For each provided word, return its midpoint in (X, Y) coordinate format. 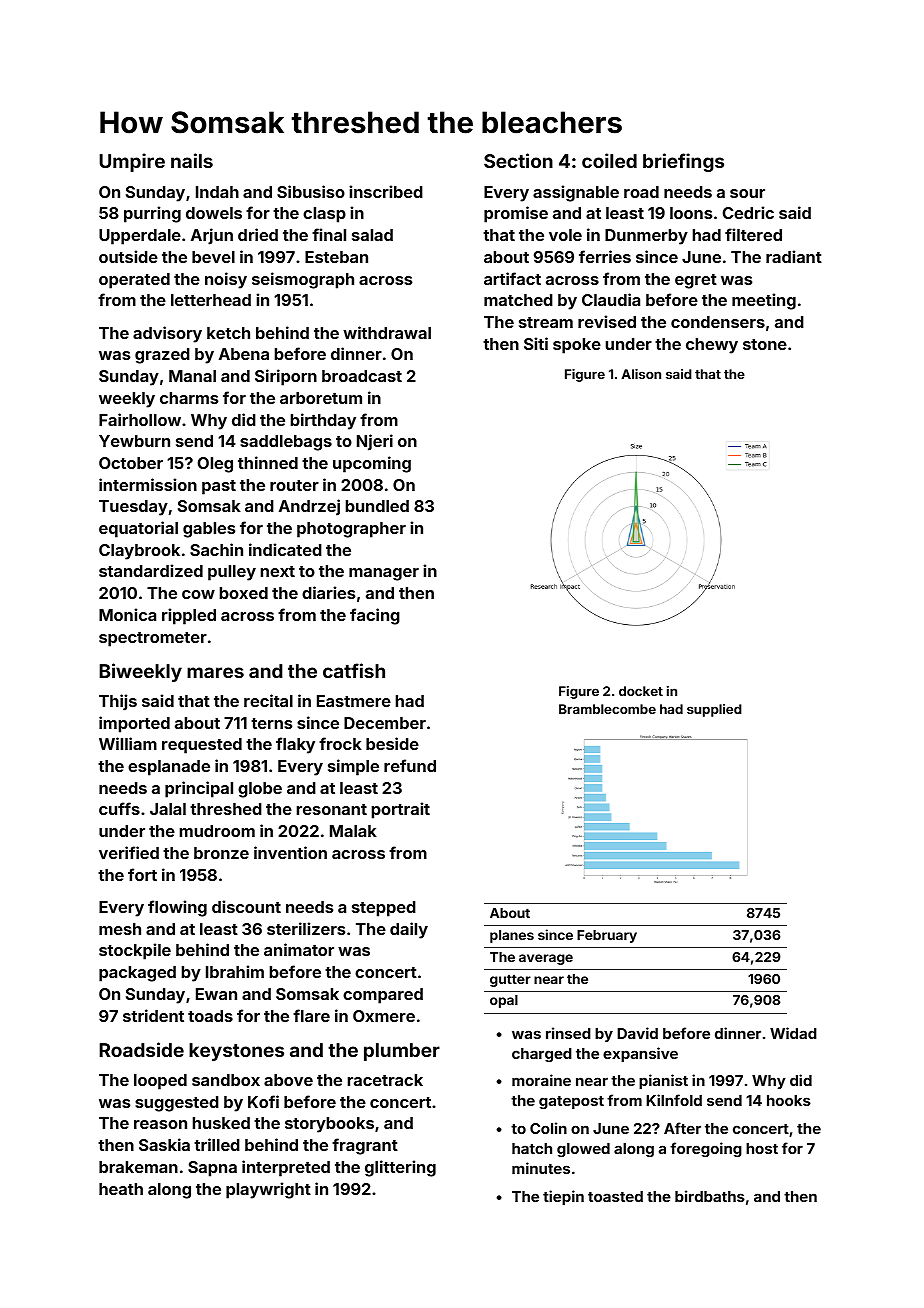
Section (518, 160)
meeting (764, 301)
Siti (536, 343)
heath (121, 1189)
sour (747, 193)
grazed (162, 356)
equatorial (138, 529)
